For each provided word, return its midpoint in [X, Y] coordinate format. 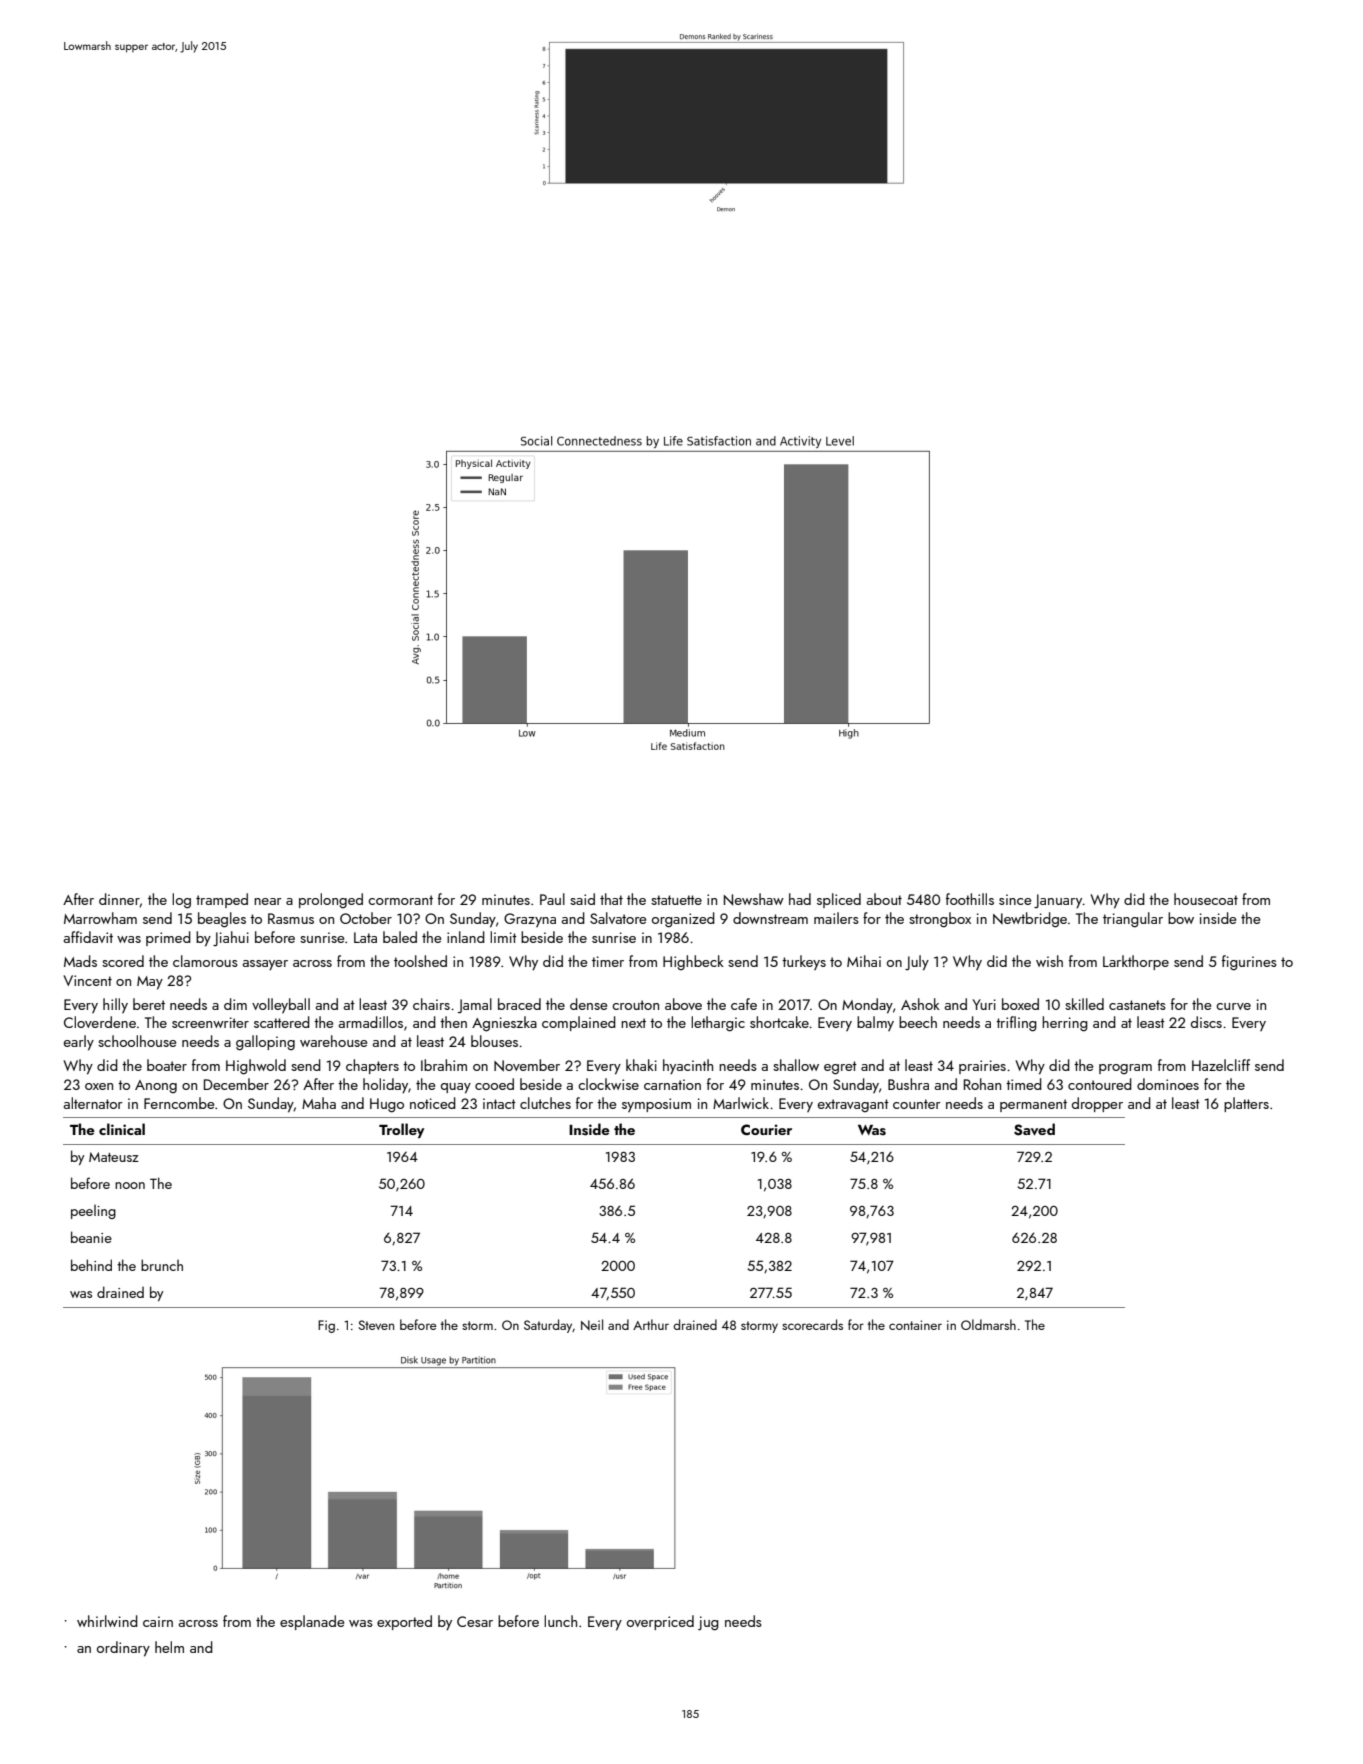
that [611, 899]
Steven [376, 1325]
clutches [545, 1103]
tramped [222, 900]
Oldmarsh [988, 1324]
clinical [122, 1129]
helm [169, 1647]
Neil [592, 1324]
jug [708, 1623]
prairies [982, 1067]
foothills [970, 899]
